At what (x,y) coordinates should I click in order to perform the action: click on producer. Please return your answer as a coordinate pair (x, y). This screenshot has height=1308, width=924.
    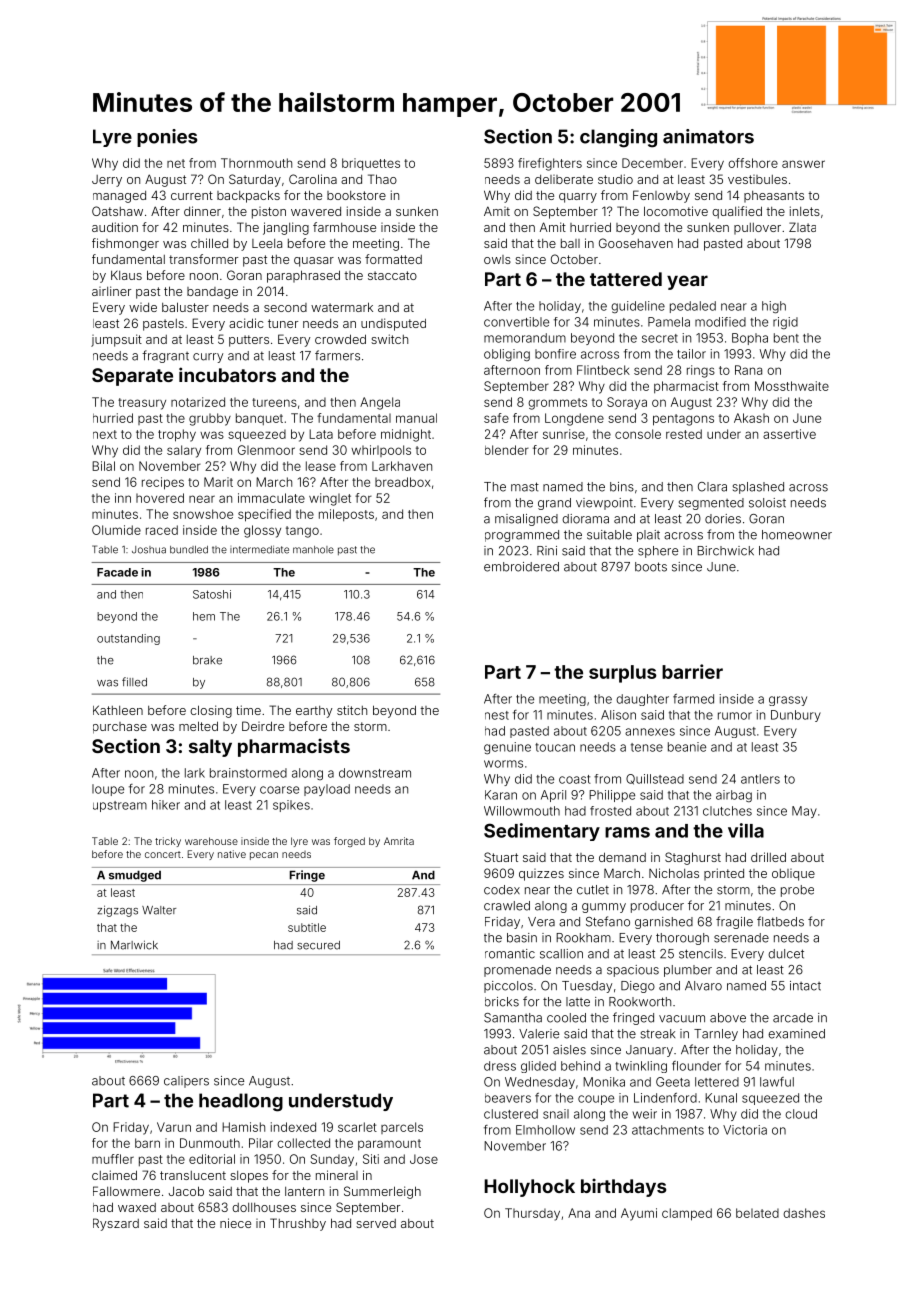
    Looking at the image, I should click on (657, 907).
